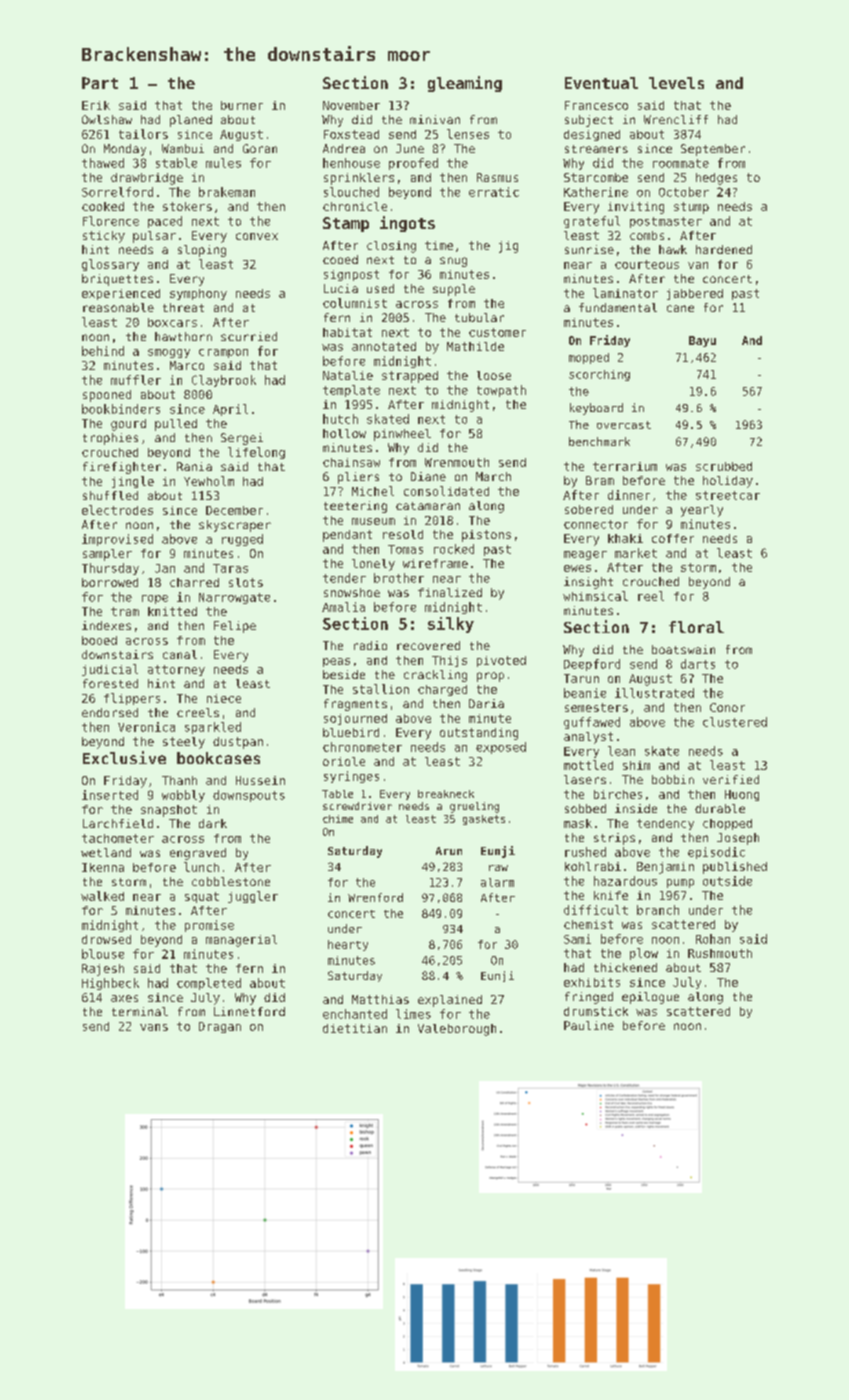 The image size is (849, 1400). What do you see at coordinates (465, 84) in the image?
I see `gleaming` at bounding box center [465, 84].
